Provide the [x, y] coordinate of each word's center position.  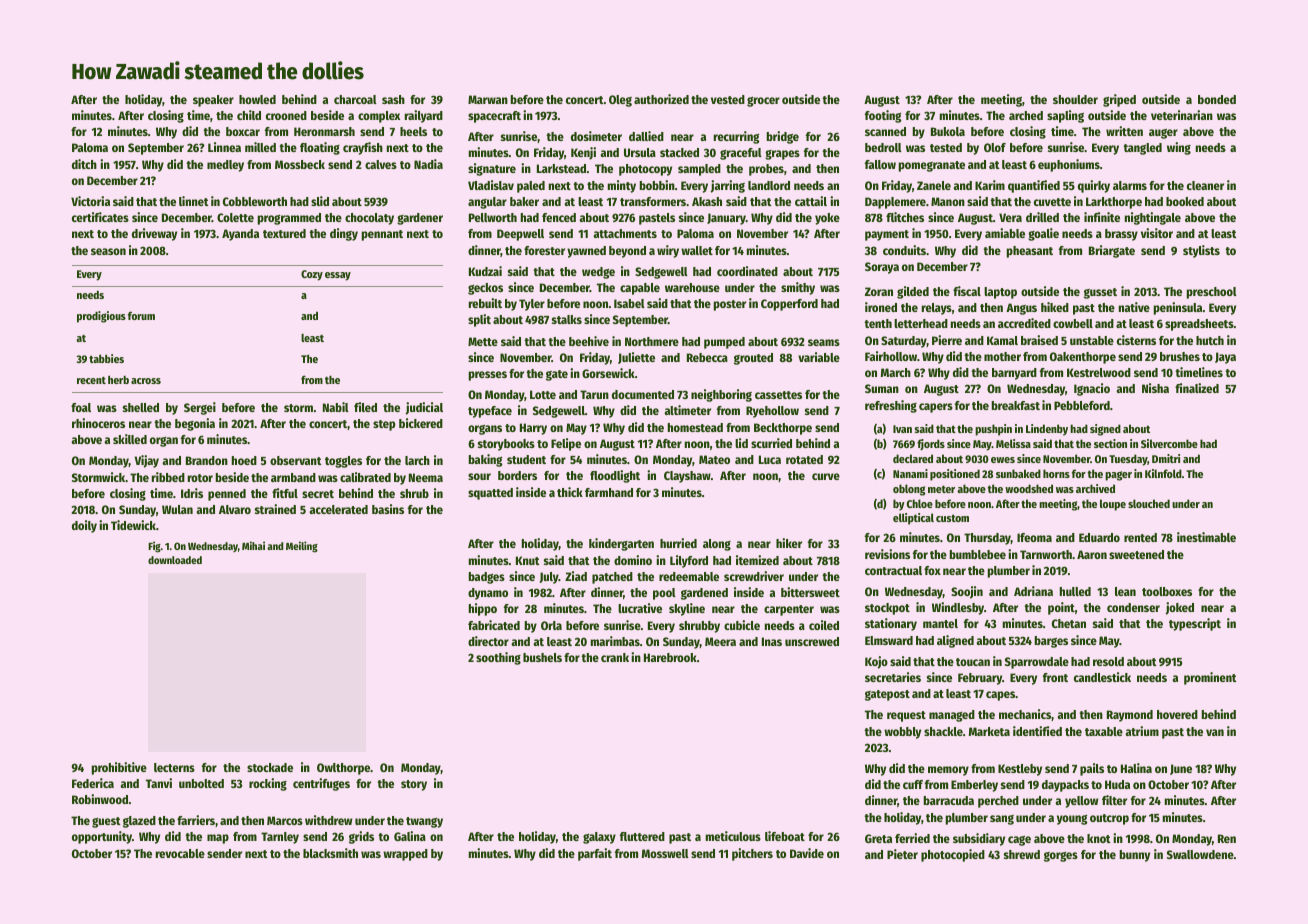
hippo [483, 609]
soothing [498, 658]
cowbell [1073, 323]
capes [1000, 696]
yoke [827, 219]
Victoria [90, 201]
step [384, 425]
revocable [180, 853]
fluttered [642, 836]
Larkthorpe [1114, 203]
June [1181, 769]
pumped [724, 343]
